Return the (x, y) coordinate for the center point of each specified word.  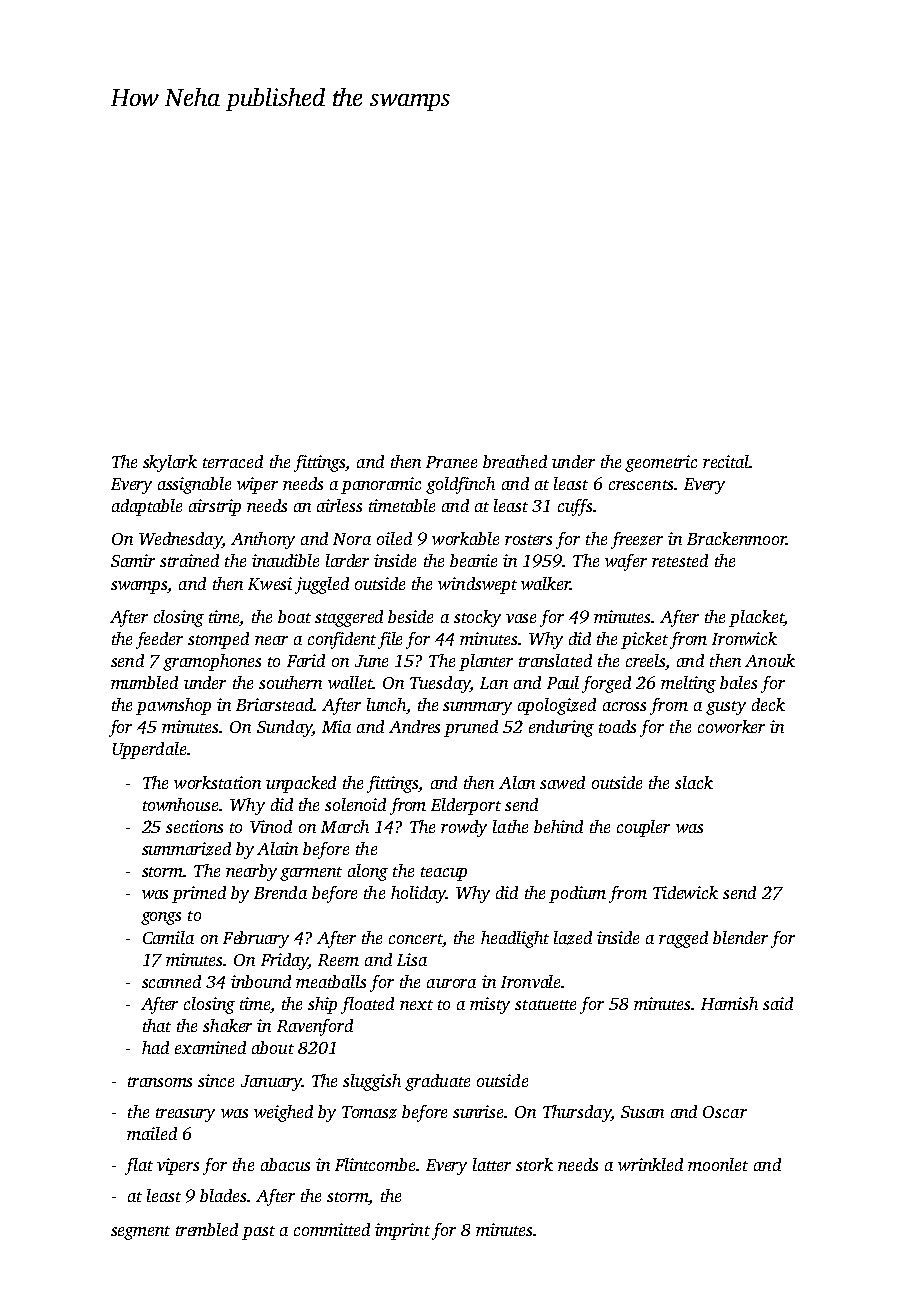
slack (694, 782)
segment (140, 1233)
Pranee (451, 462)
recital (726, 461)
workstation (217, 782)
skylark (170, 463)
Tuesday (440, 684)
